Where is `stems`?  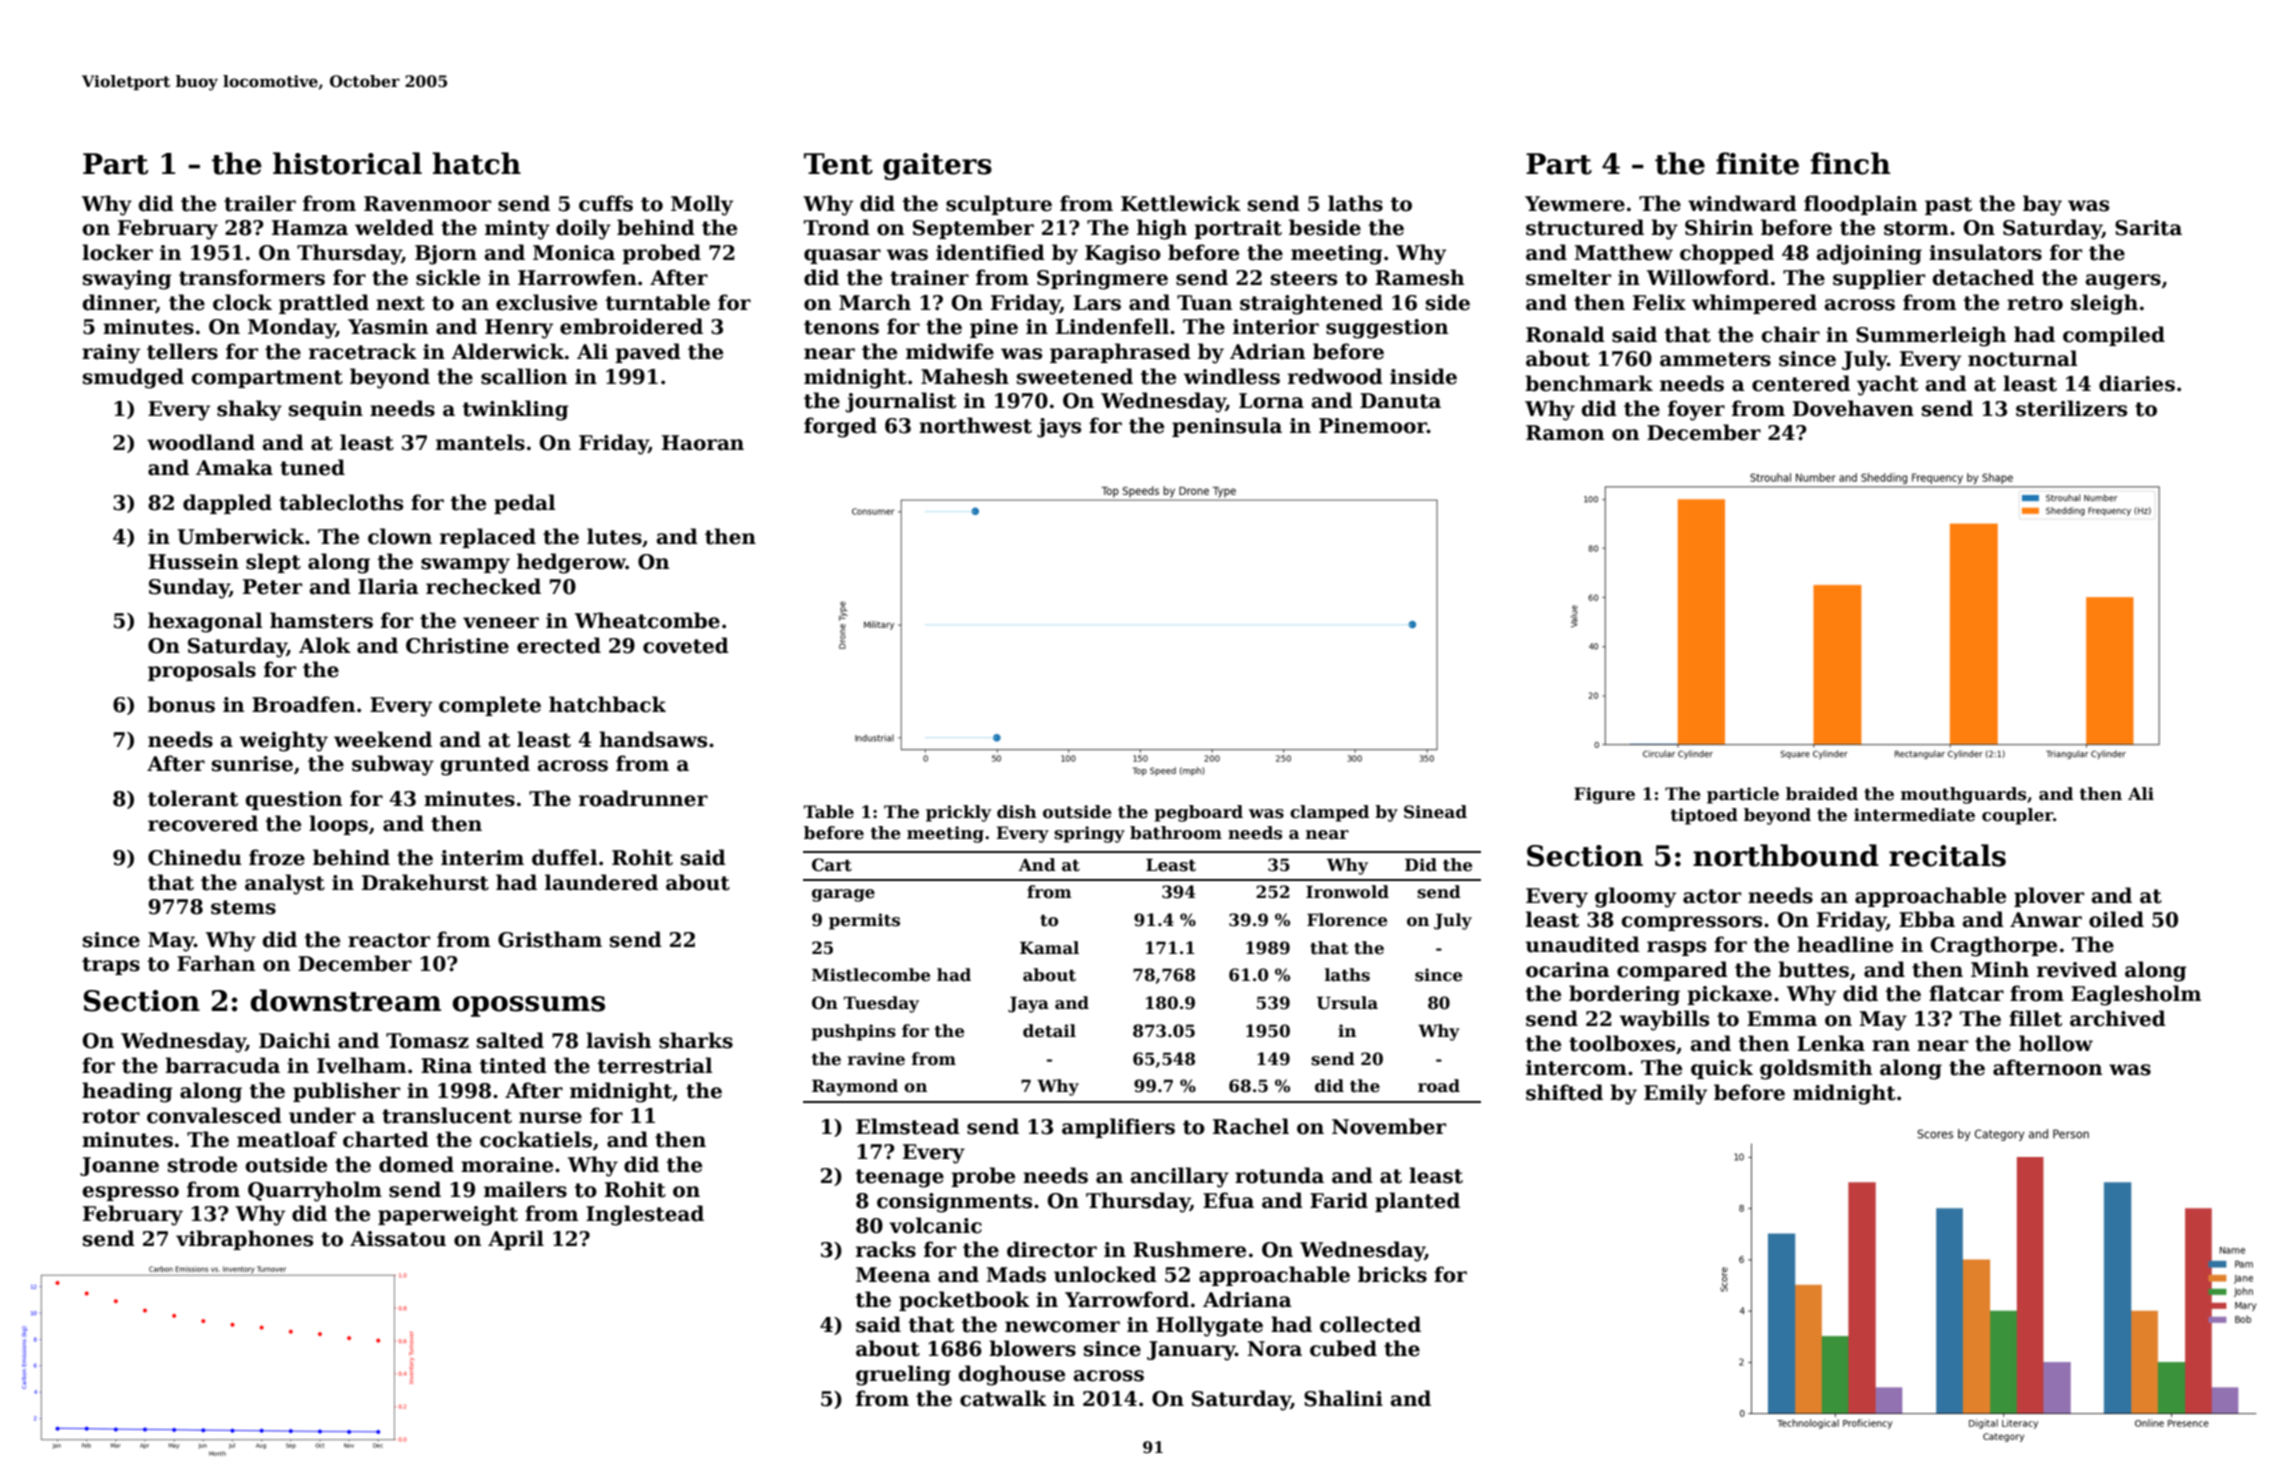
stems is located at coordinates (243, 907).
